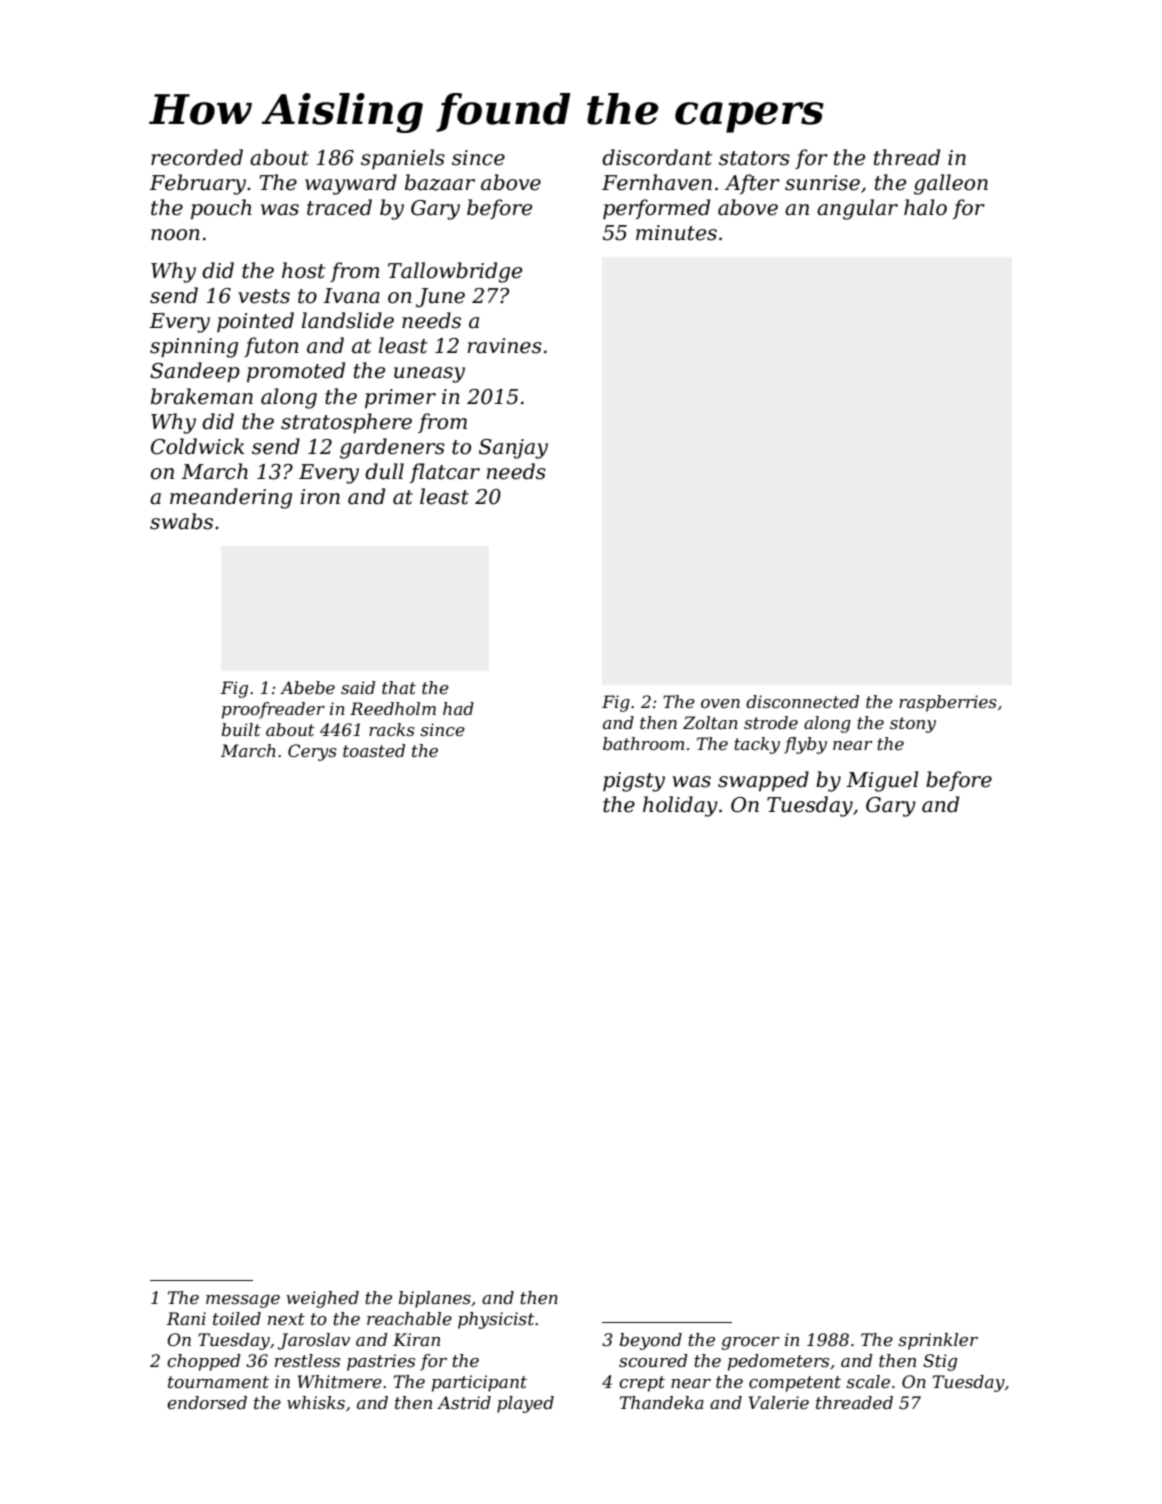 Image resolution: width=1162 pixels, height=1504 pixels. Describe the element at coordinates (316, 1402) in the screenshot. I see `whisks` at that location.
